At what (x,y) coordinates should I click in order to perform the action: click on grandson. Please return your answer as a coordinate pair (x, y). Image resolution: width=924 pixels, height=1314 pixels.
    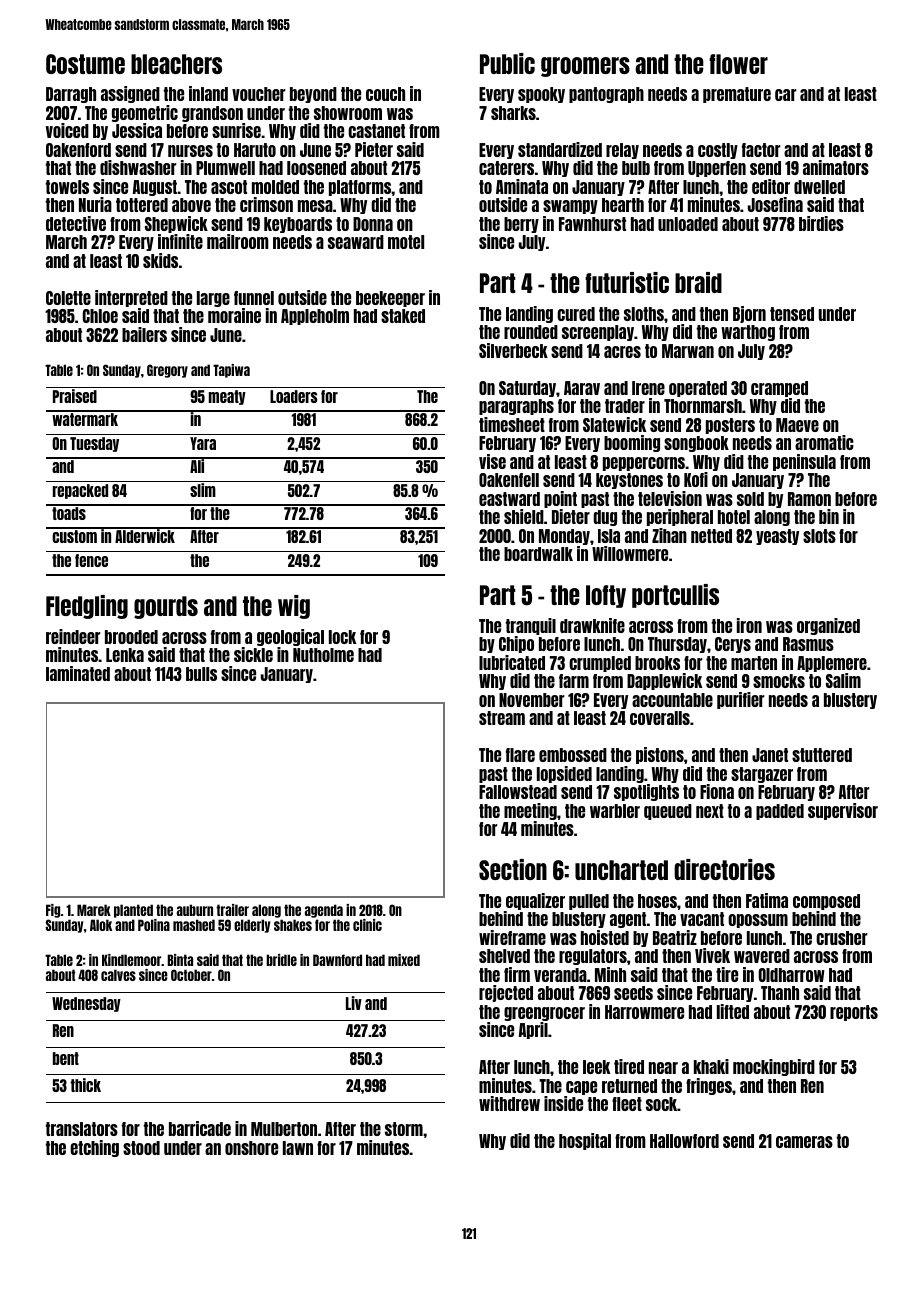
    Looking at the image, I should click on (212, 114).
